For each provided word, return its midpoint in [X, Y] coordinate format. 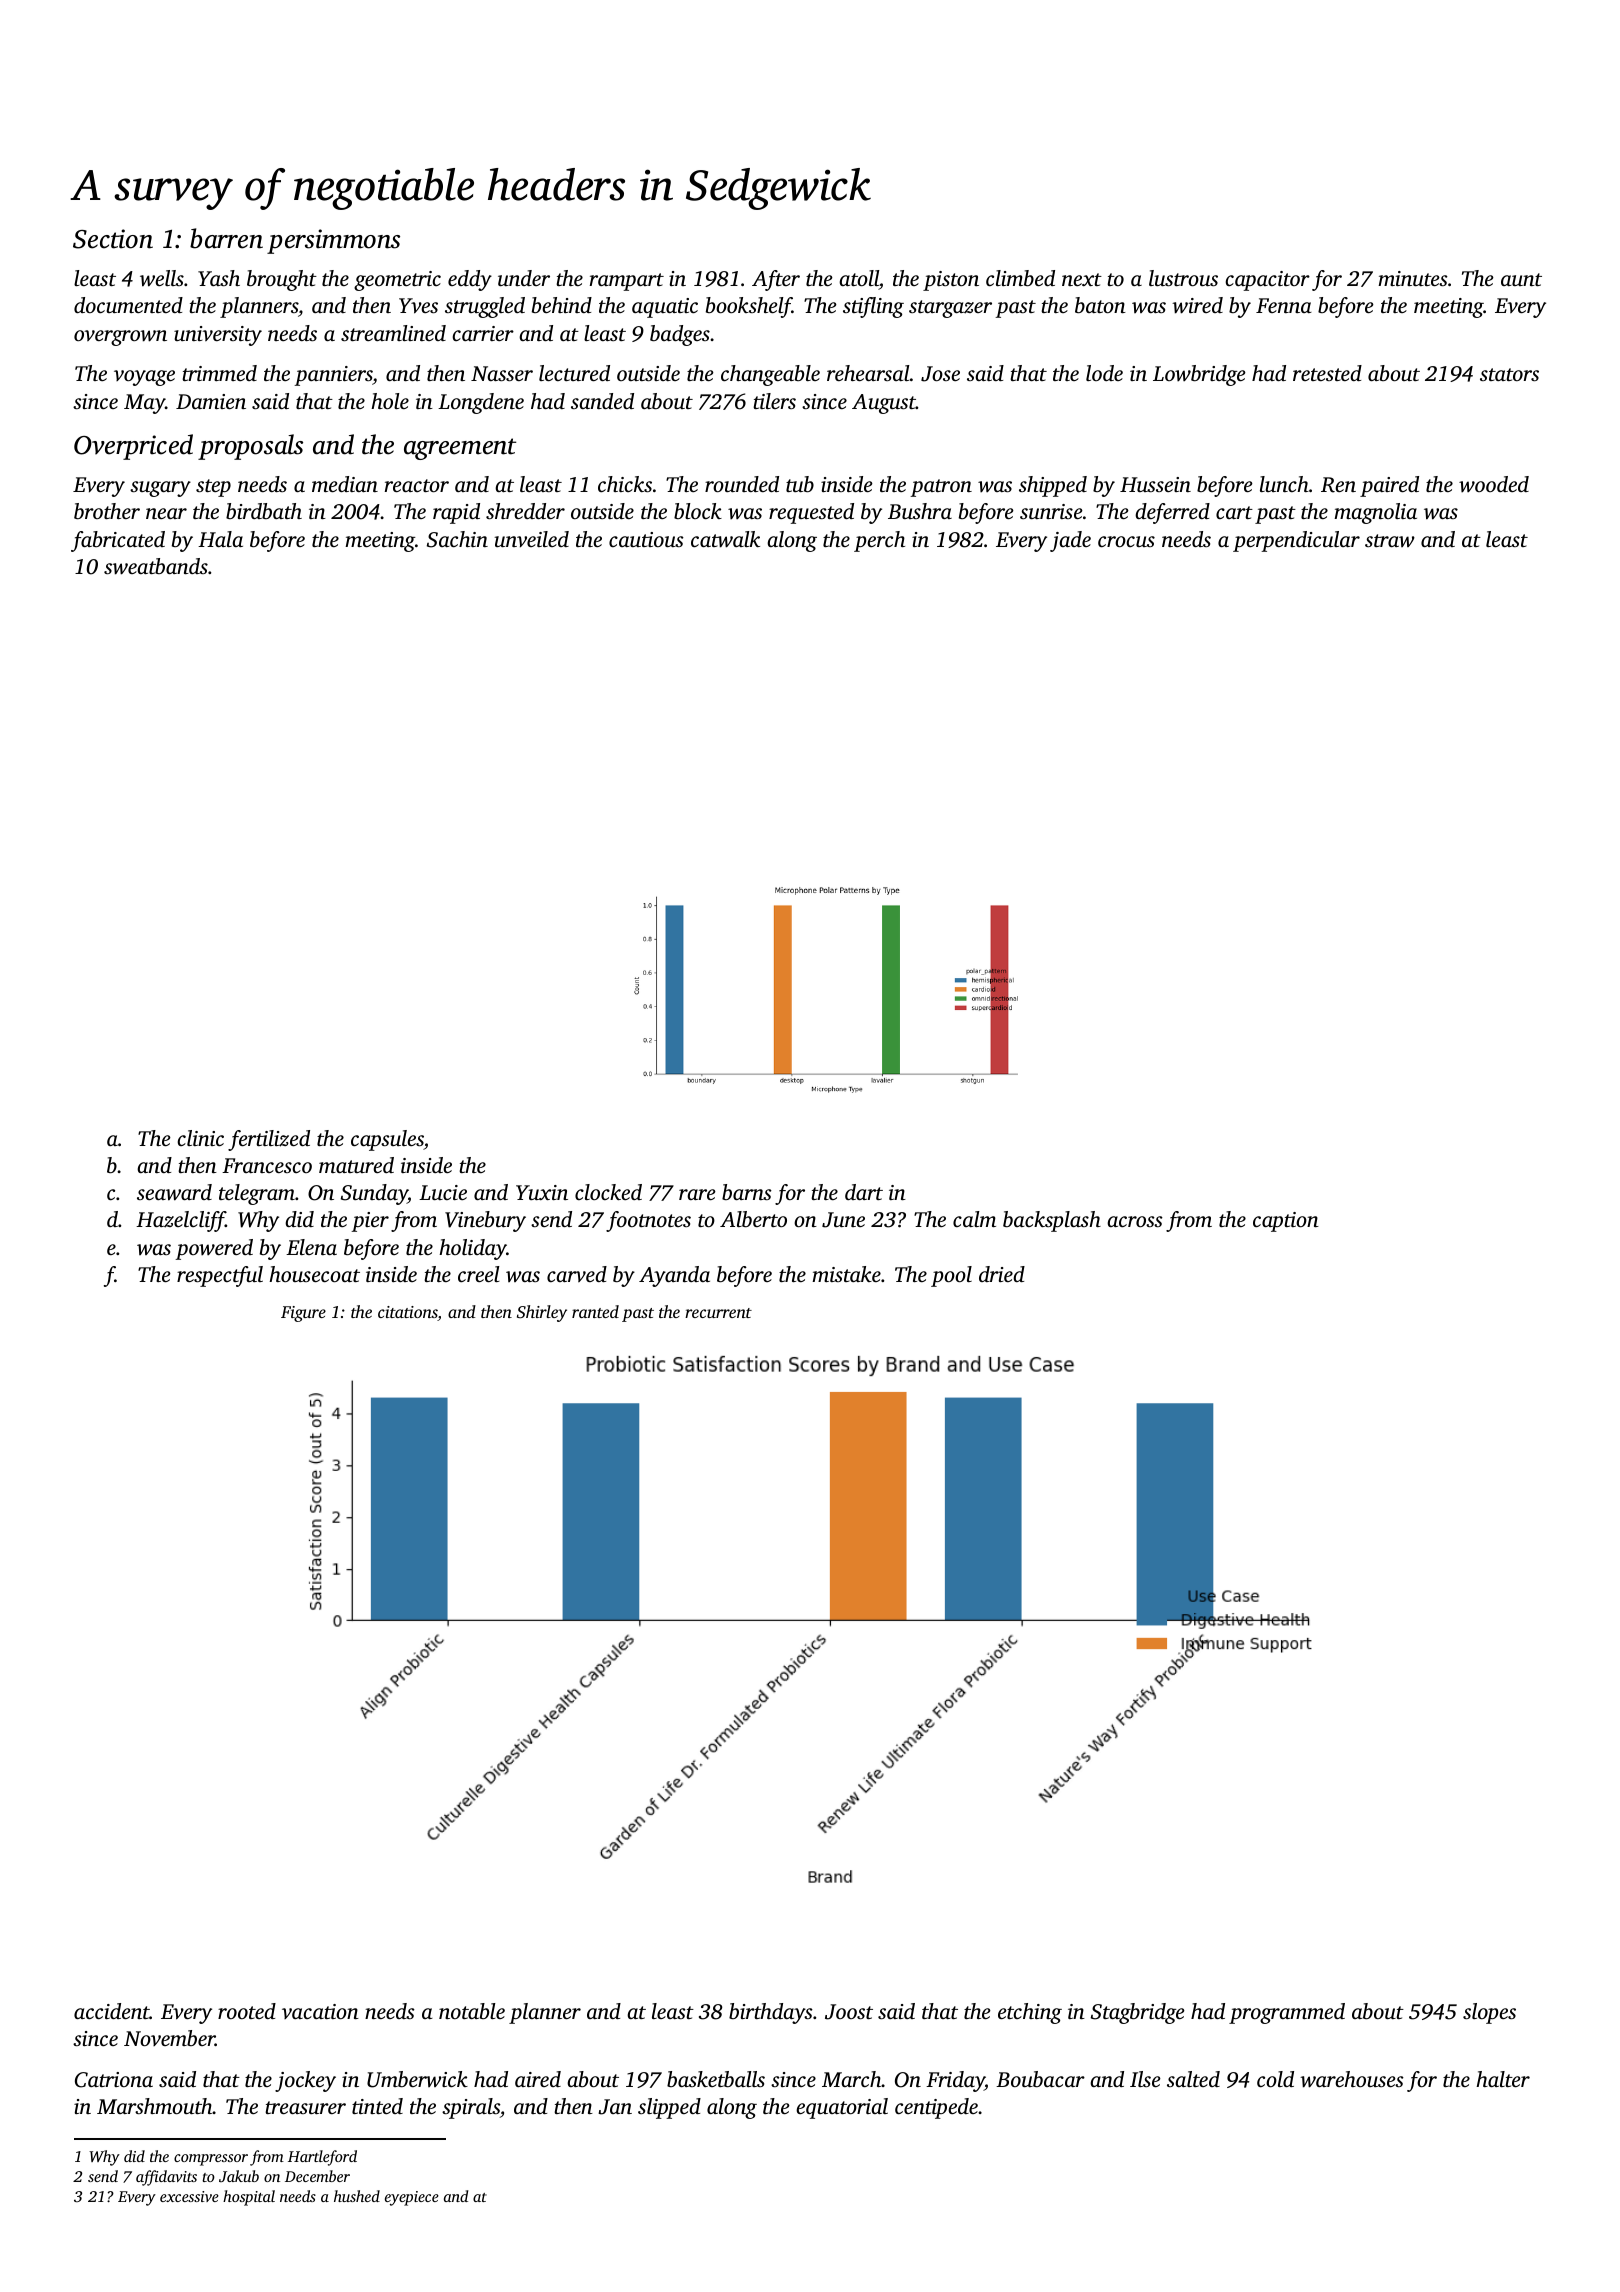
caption [1286, 1222]
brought [282, 280]
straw [1390, 540]
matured [356, 1165]
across [1135, 1221]
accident [112, 2011]
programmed [1287, 2013]
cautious [646, 539]
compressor [211, 2160]
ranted [595, 1311]
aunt [1521, 279]
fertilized [269, 1140]
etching [1030, 2013]
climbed [1020, 278]
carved [577, 1274]
